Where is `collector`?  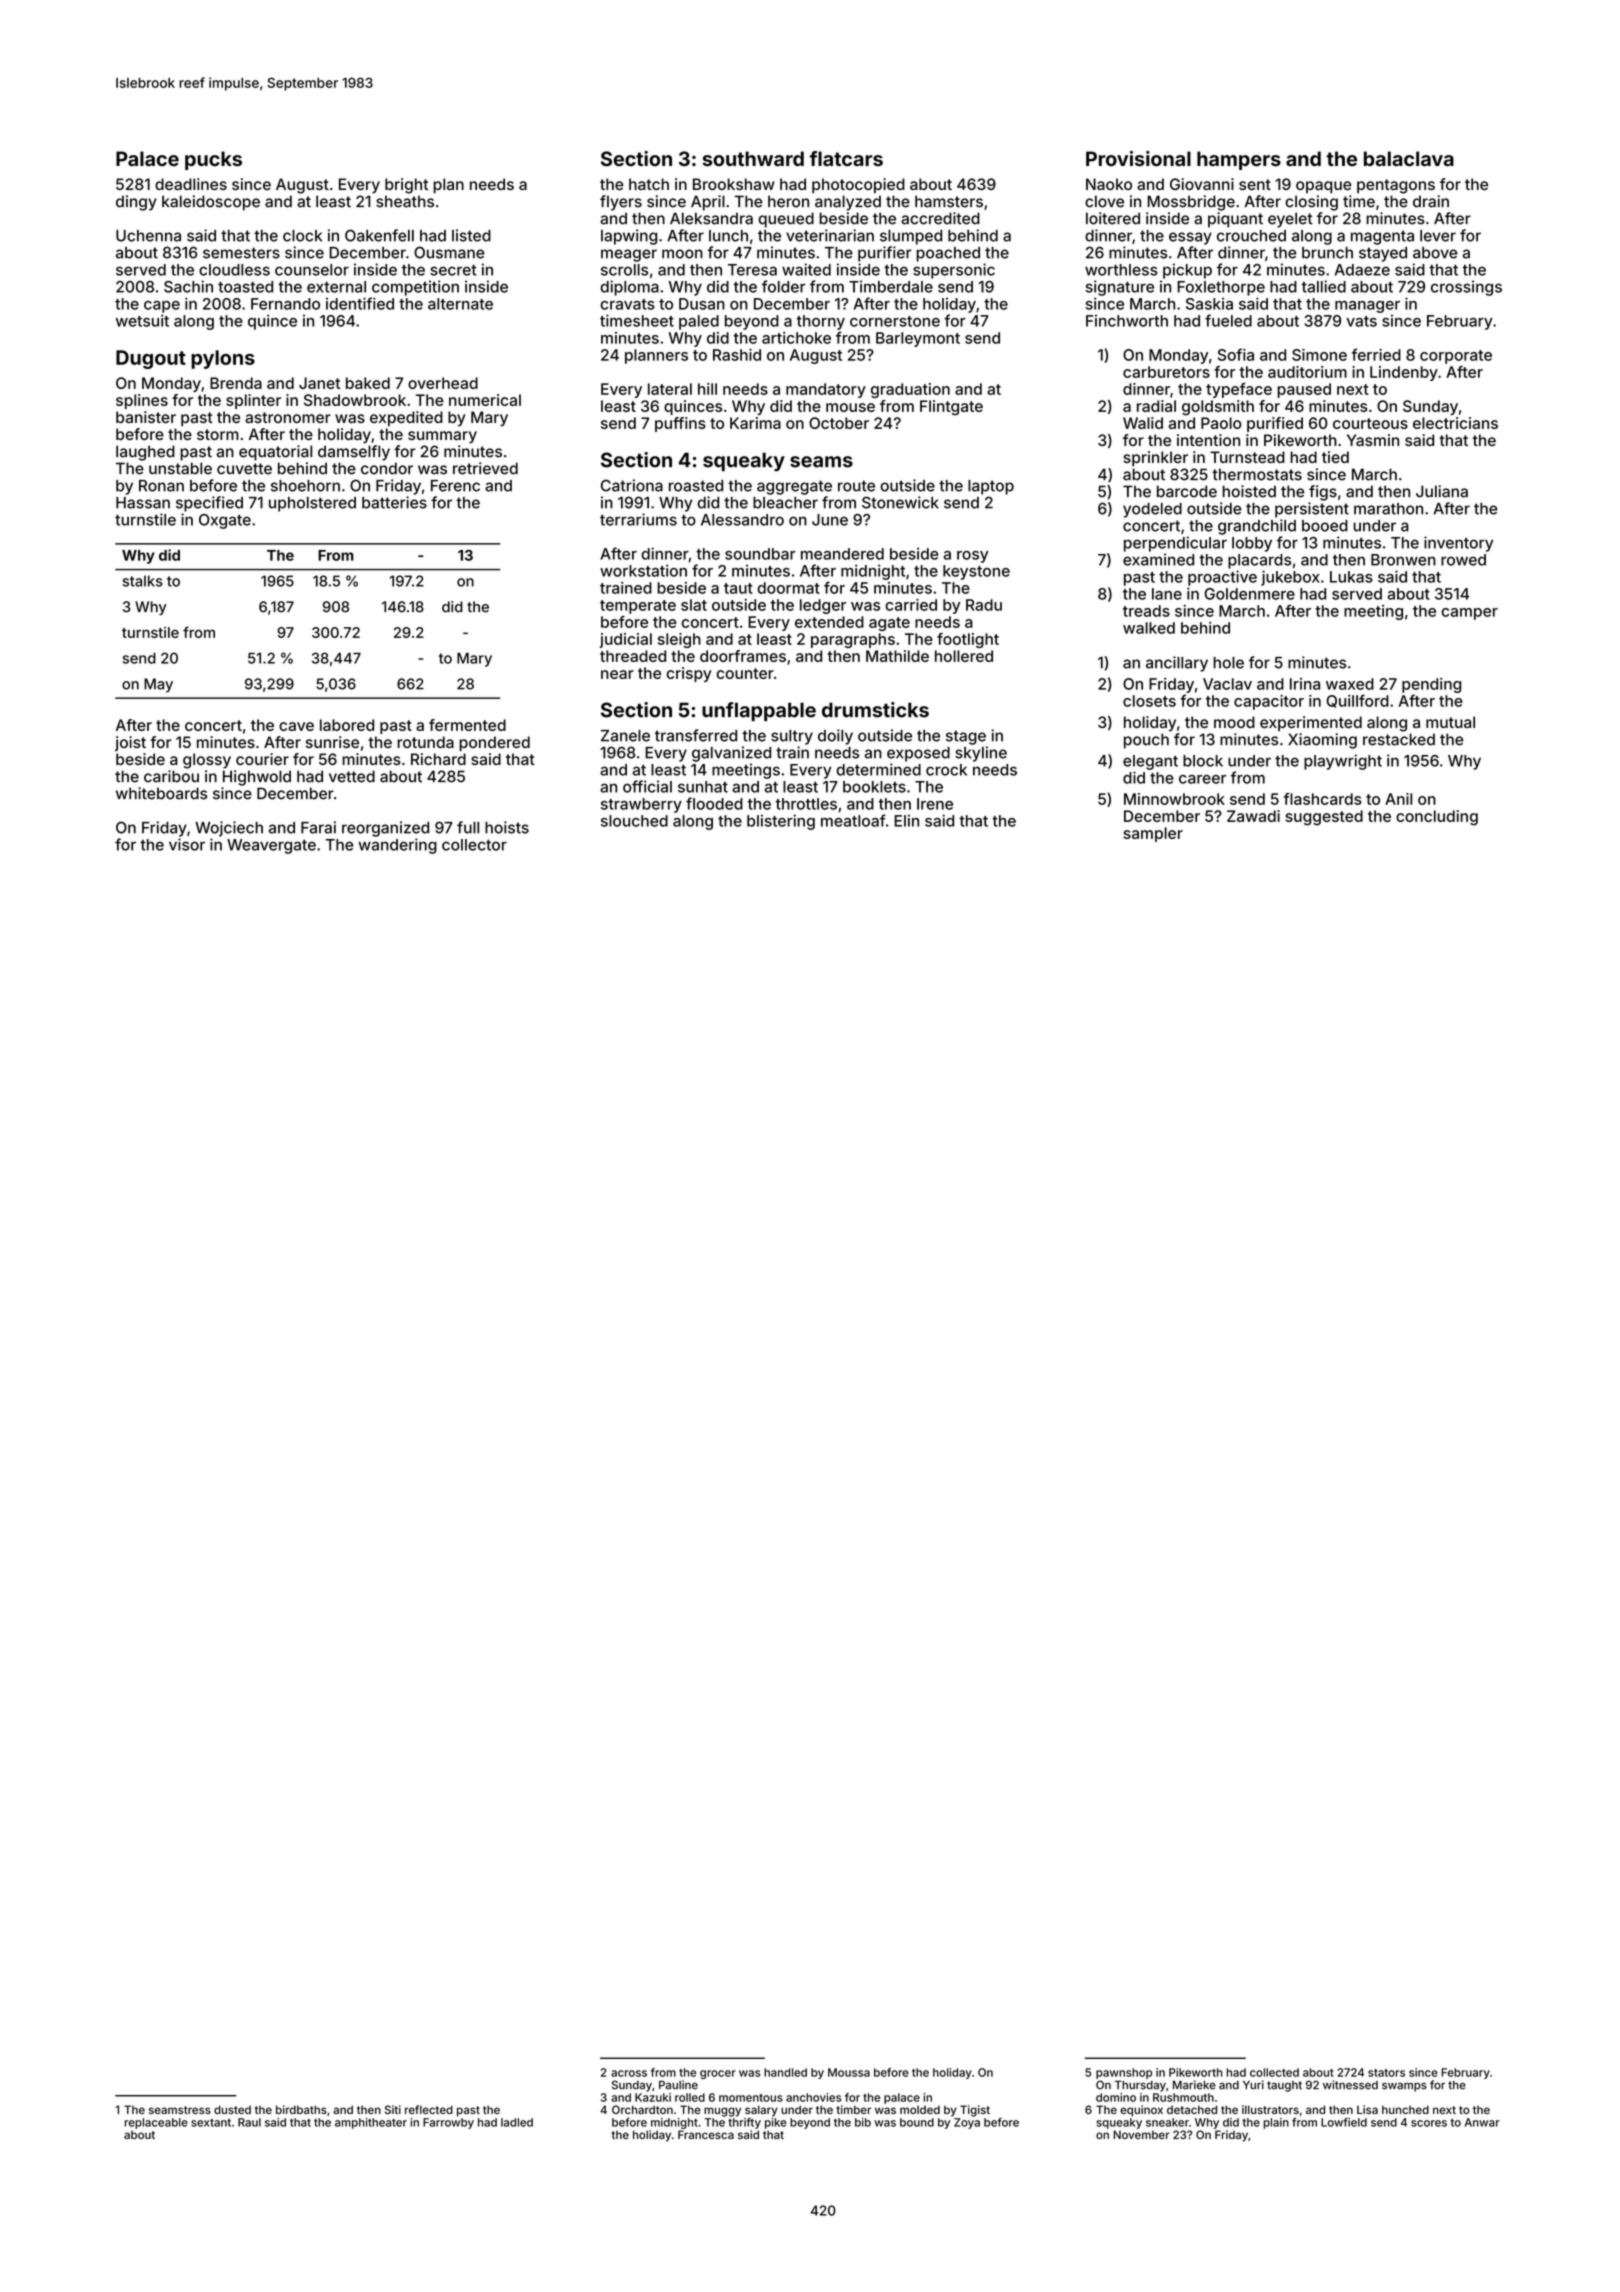
collector is located at coordinates (474, 845).
